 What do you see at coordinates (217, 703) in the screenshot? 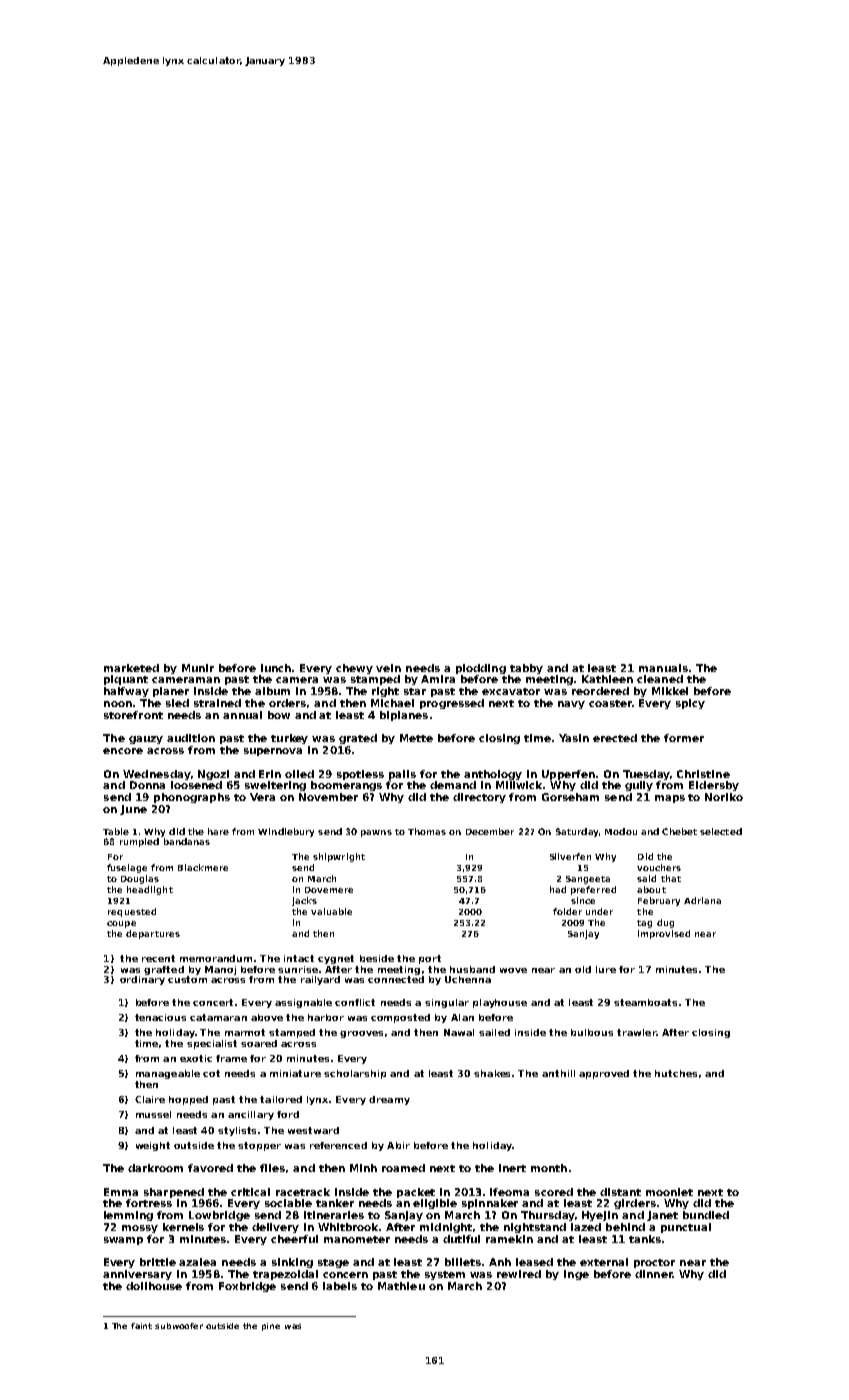
I see `strained` at bounding box center [217, 703].
